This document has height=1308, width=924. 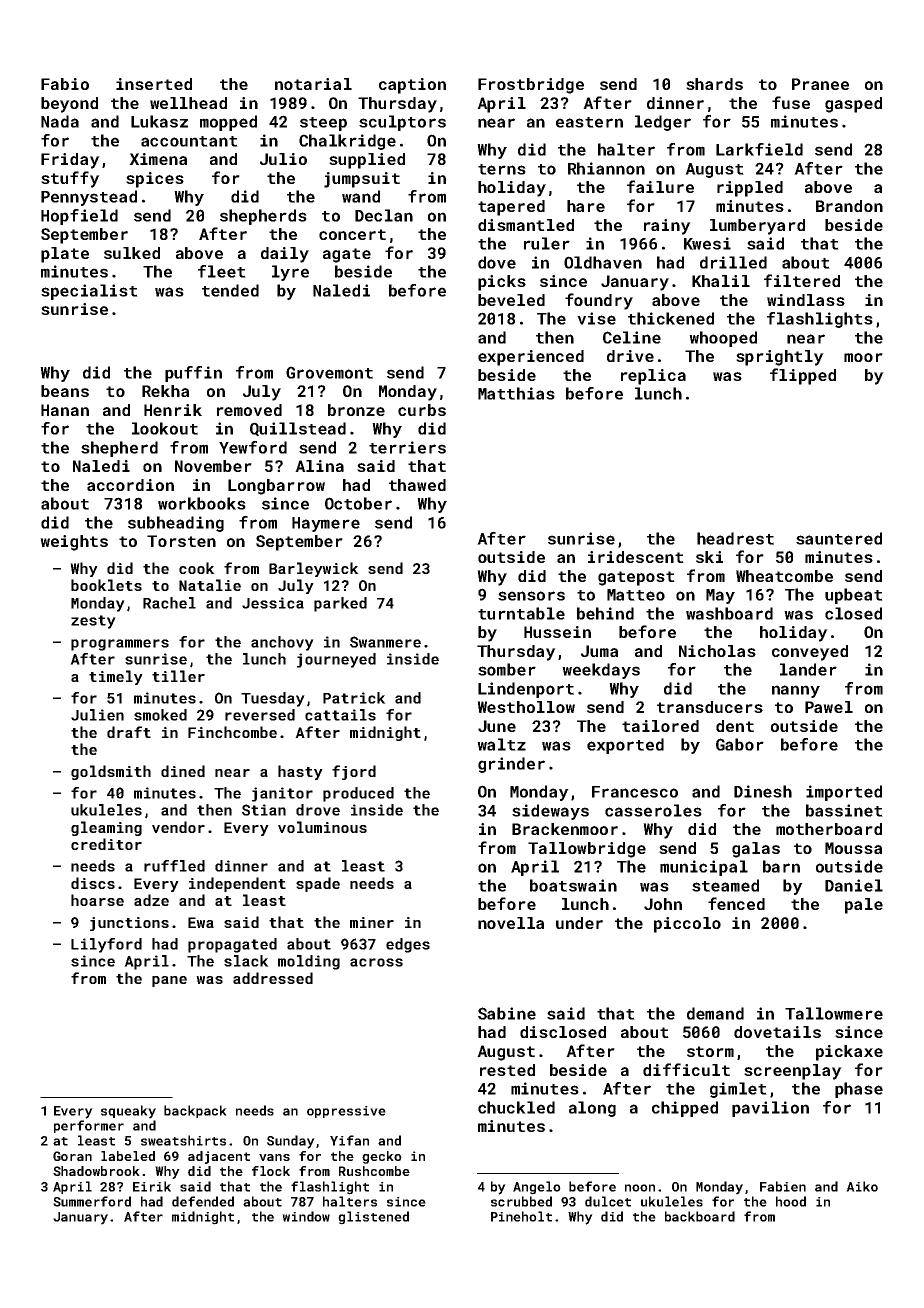 I want to click on grinder, so click(x=511, y=765).
